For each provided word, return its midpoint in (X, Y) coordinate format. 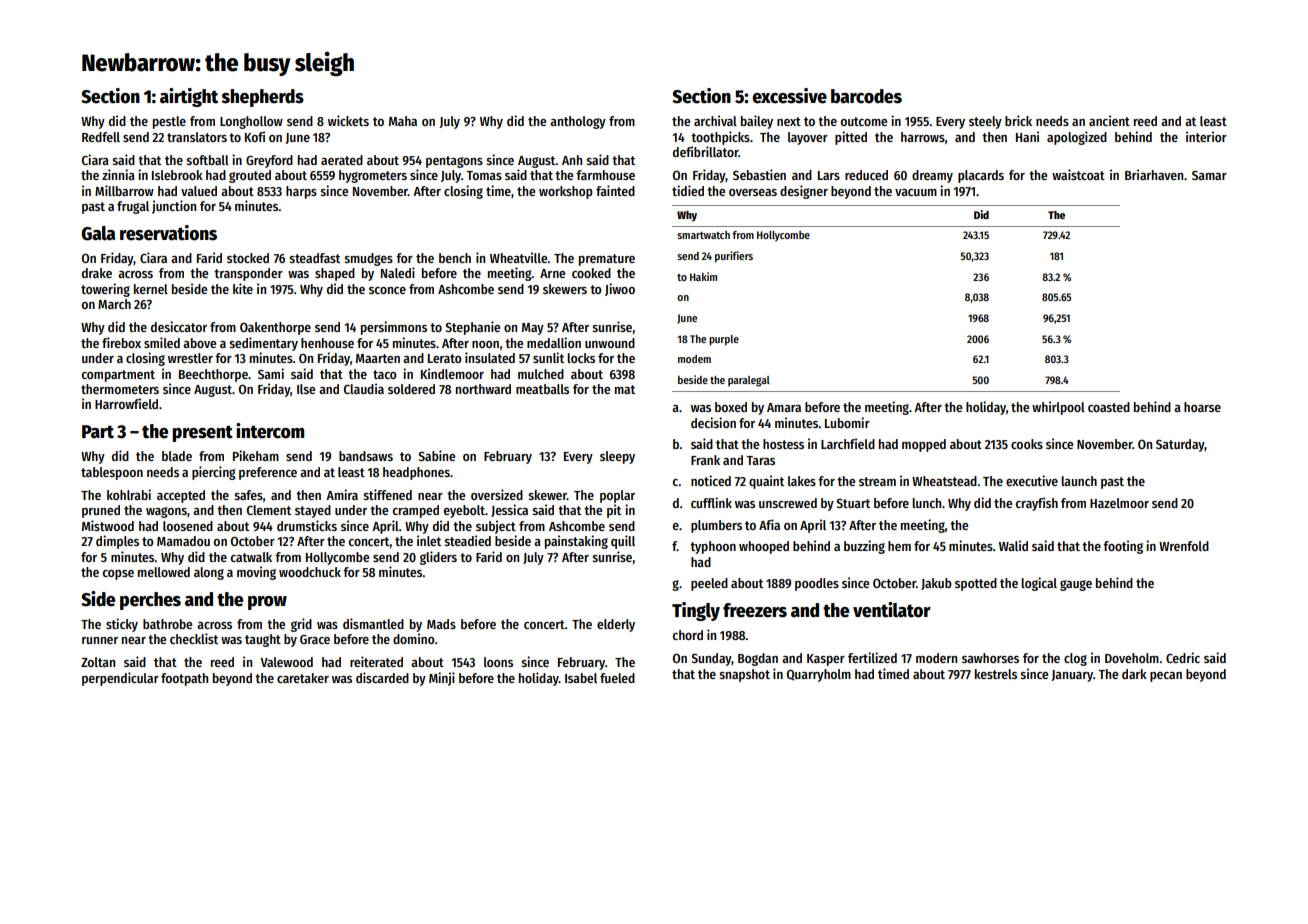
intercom (270, 431)
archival (715, 120)
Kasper (826, 660)
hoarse (1202, 407)
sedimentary (263, 344)
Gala (98, 233)
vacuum (916, 192)
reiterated (376, 661)
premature (607, 260)
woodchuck (310, 572)
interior (1206, 136)
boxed (731, 407)
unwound (610, 343)
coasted (1109, 407)
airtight (189, 97)
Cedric (1183, 657)
